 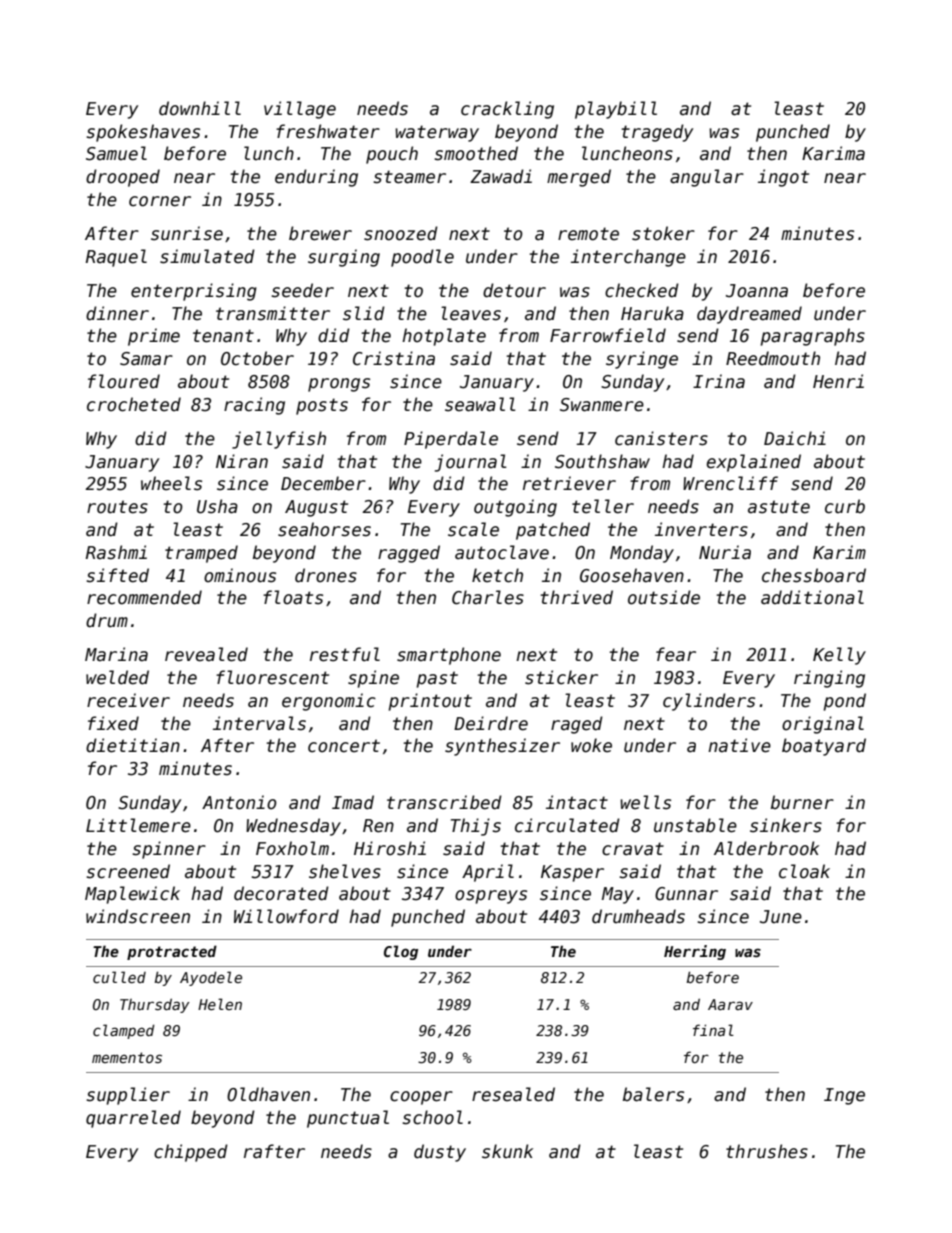 I want to click on sinkers, so click(x=786, y=825).
